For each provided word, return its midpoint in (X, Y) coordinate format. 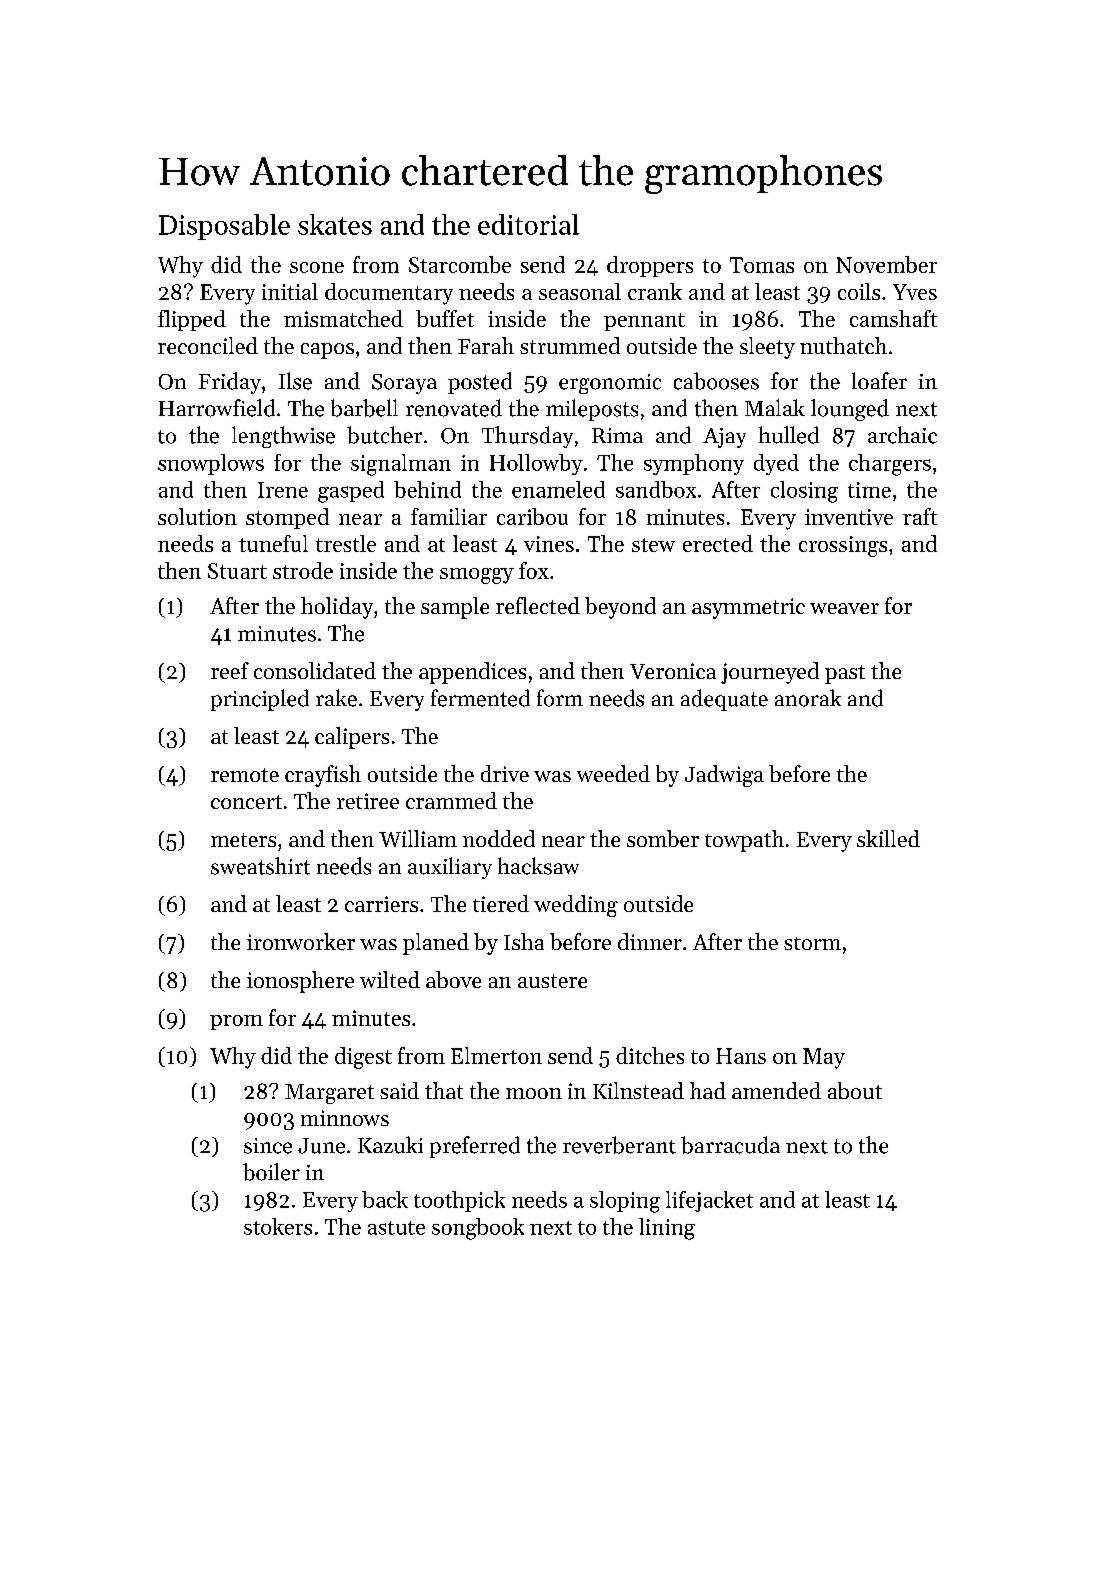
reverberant (619, 1145)
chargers (890, 465)
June (321, 1146)
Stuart (237, 571)
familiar (449, 516)
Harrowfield (217, 408)
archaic (902, 435)
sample (455, 608)
